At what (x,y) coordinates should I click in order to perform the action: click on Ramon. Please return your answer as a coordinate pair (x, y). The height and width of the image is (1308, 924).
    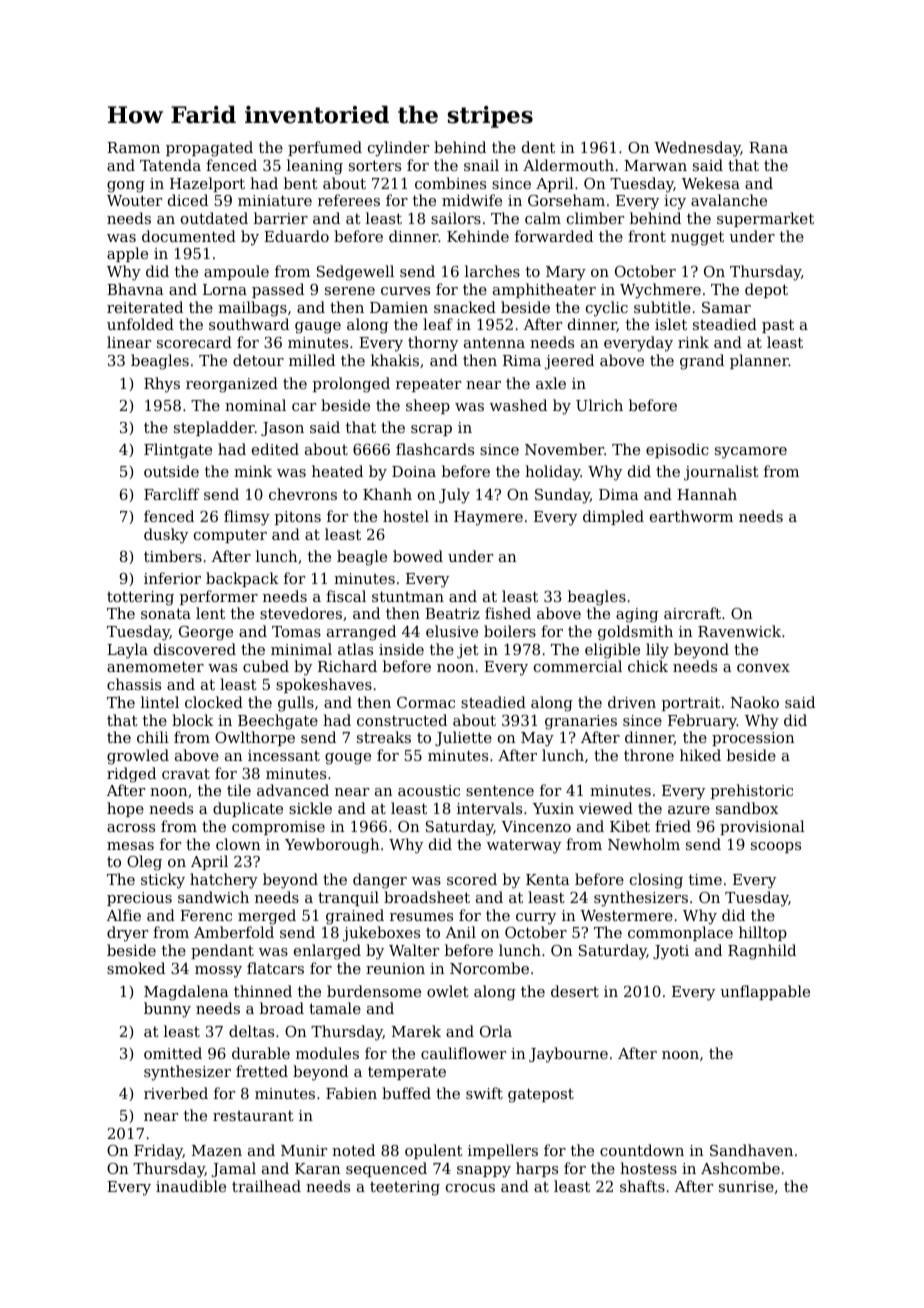
    Looking at the image, I should click on (133, 147).
